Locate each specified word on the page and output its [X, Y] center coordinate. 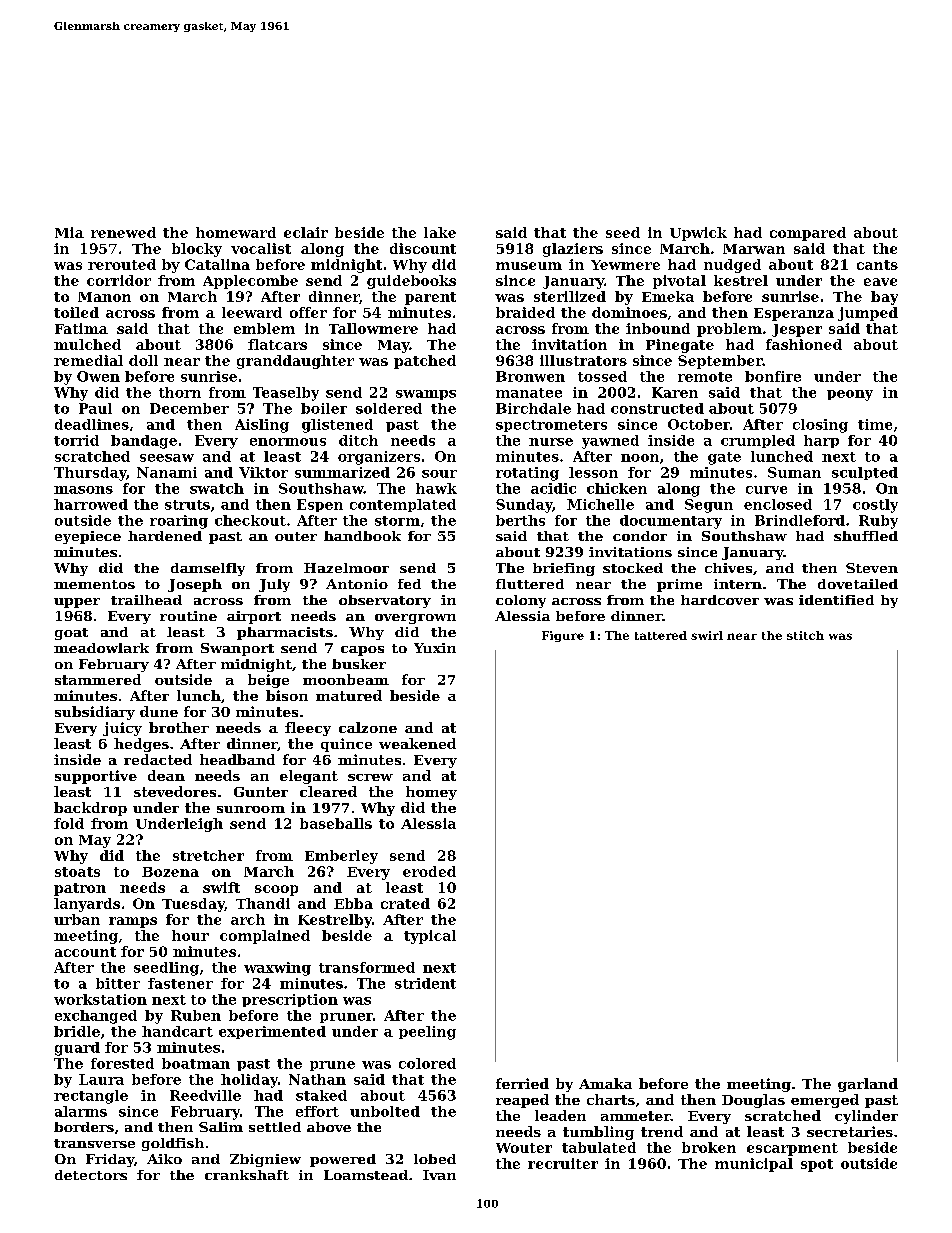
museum [529, 266]
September [720, 362]
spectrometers [551, 426]
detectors [91, 1175]
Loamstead [366, 1175]
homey [431, 793]
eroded [429, 871]
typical [430, 937]
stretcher [208, 855]
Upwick [698, 234]
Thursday [90, 474]
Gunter [261, 792]
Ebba [353, 903]
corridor [119, 280]
